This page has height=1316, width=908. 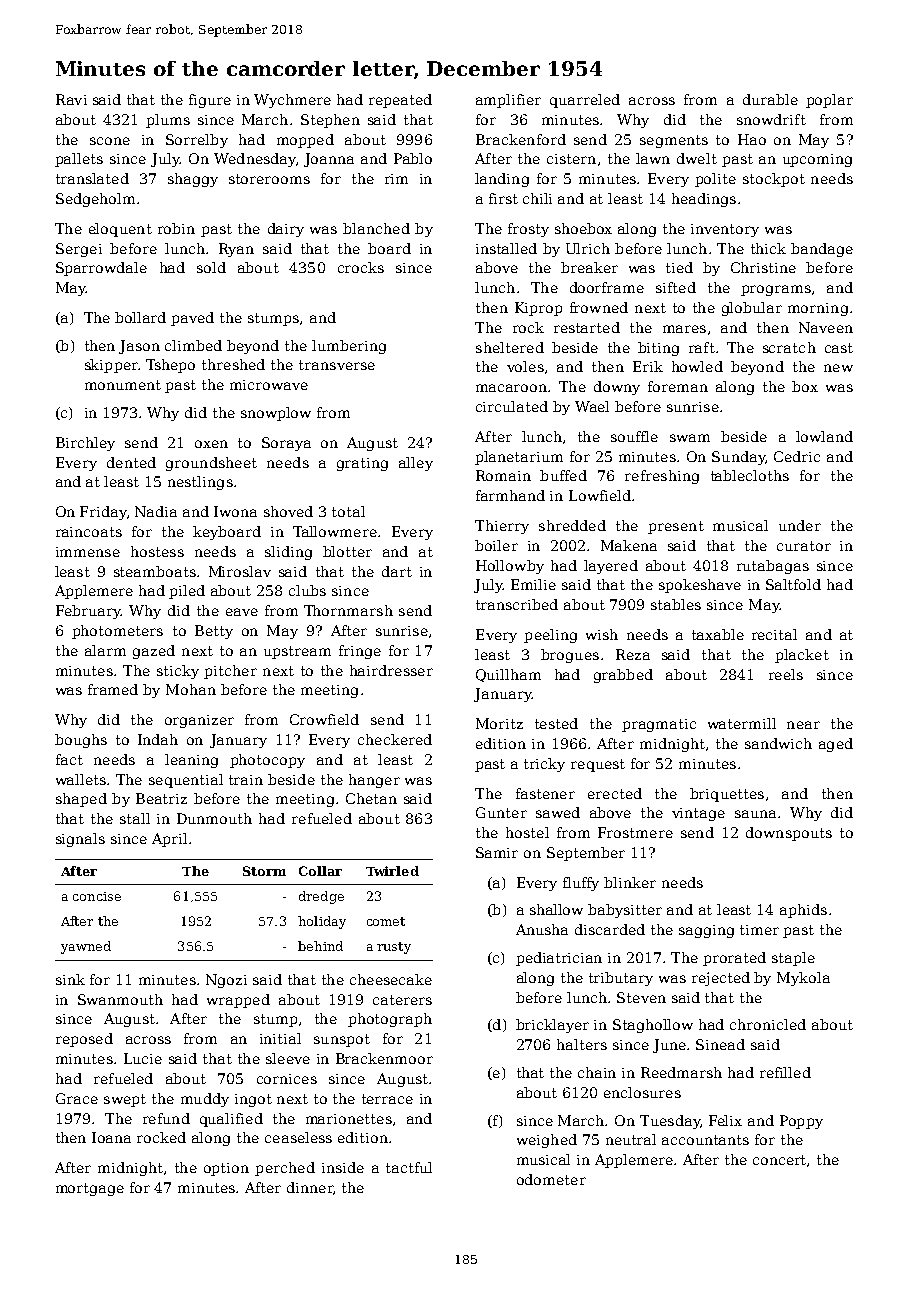 What do you see at coordinates (324, 719) in the page?
I see `Crowfield` at bounding box center [324, 719].
